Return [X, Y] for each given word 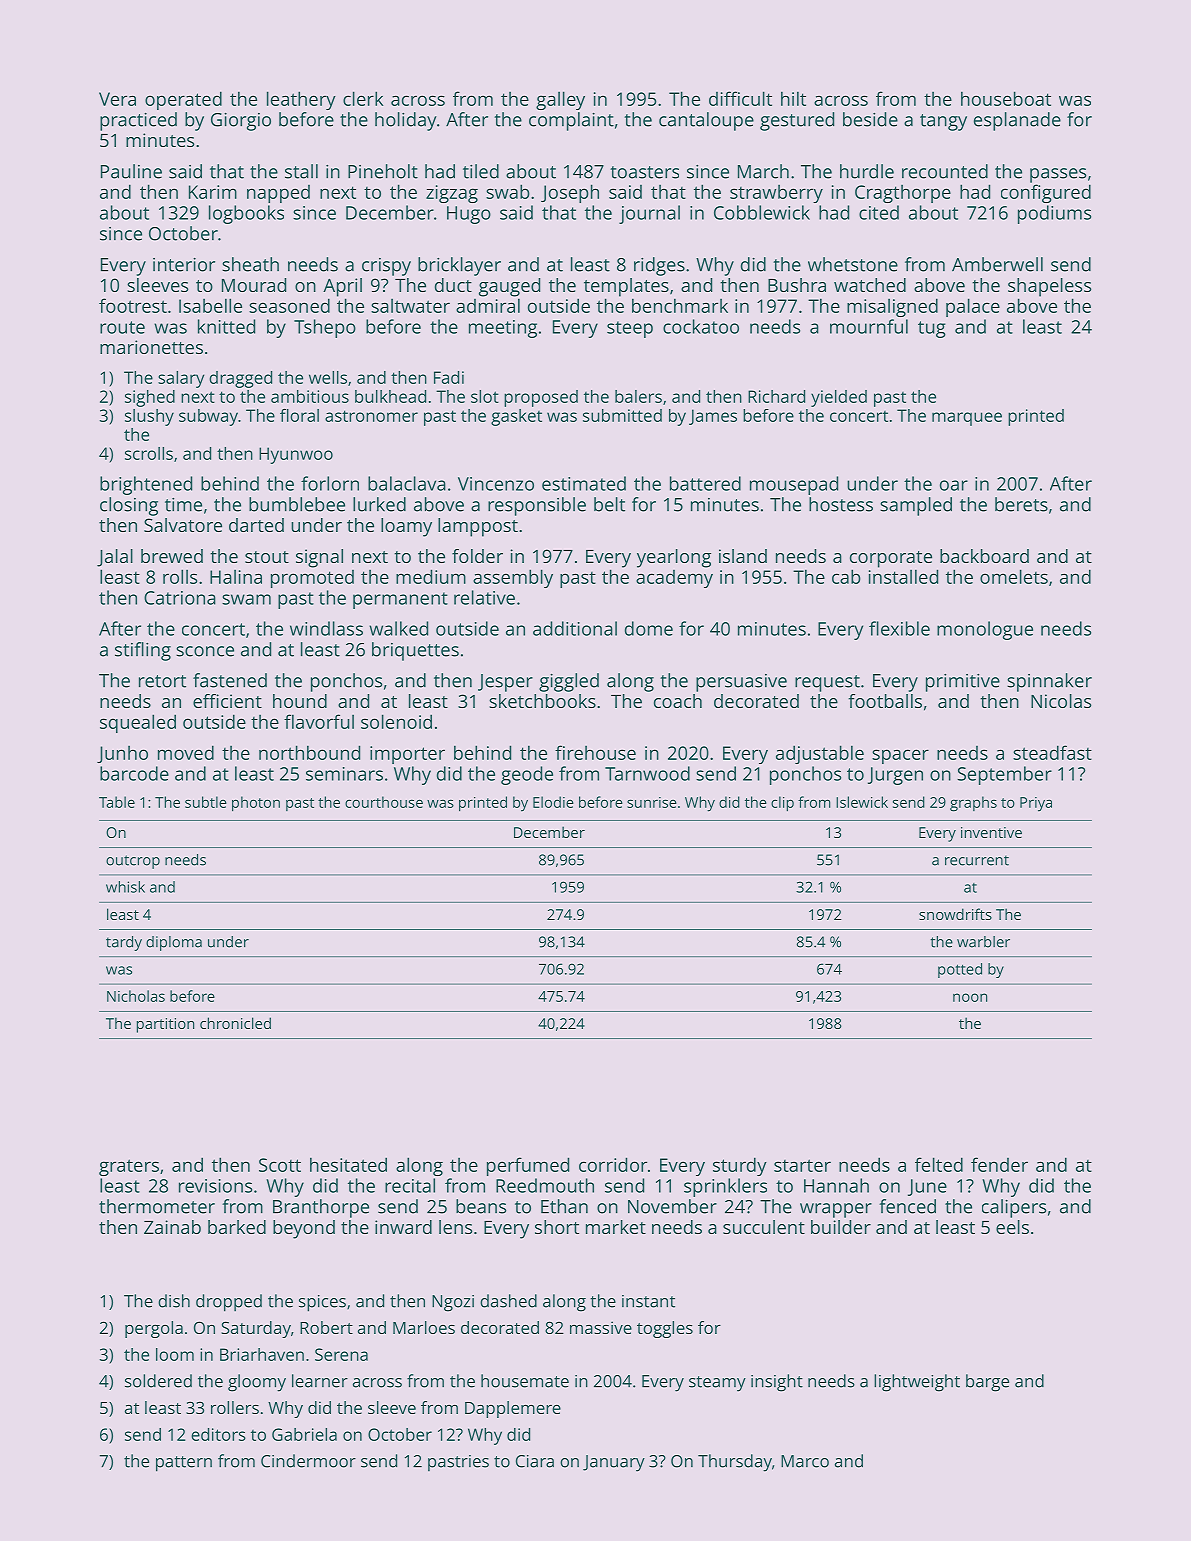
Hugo [469, 215]
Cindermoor [308, 1461]
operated [183, 100]
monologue [985, 630]
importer [407, 755]
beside [870, 119]
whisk [125, 887]
